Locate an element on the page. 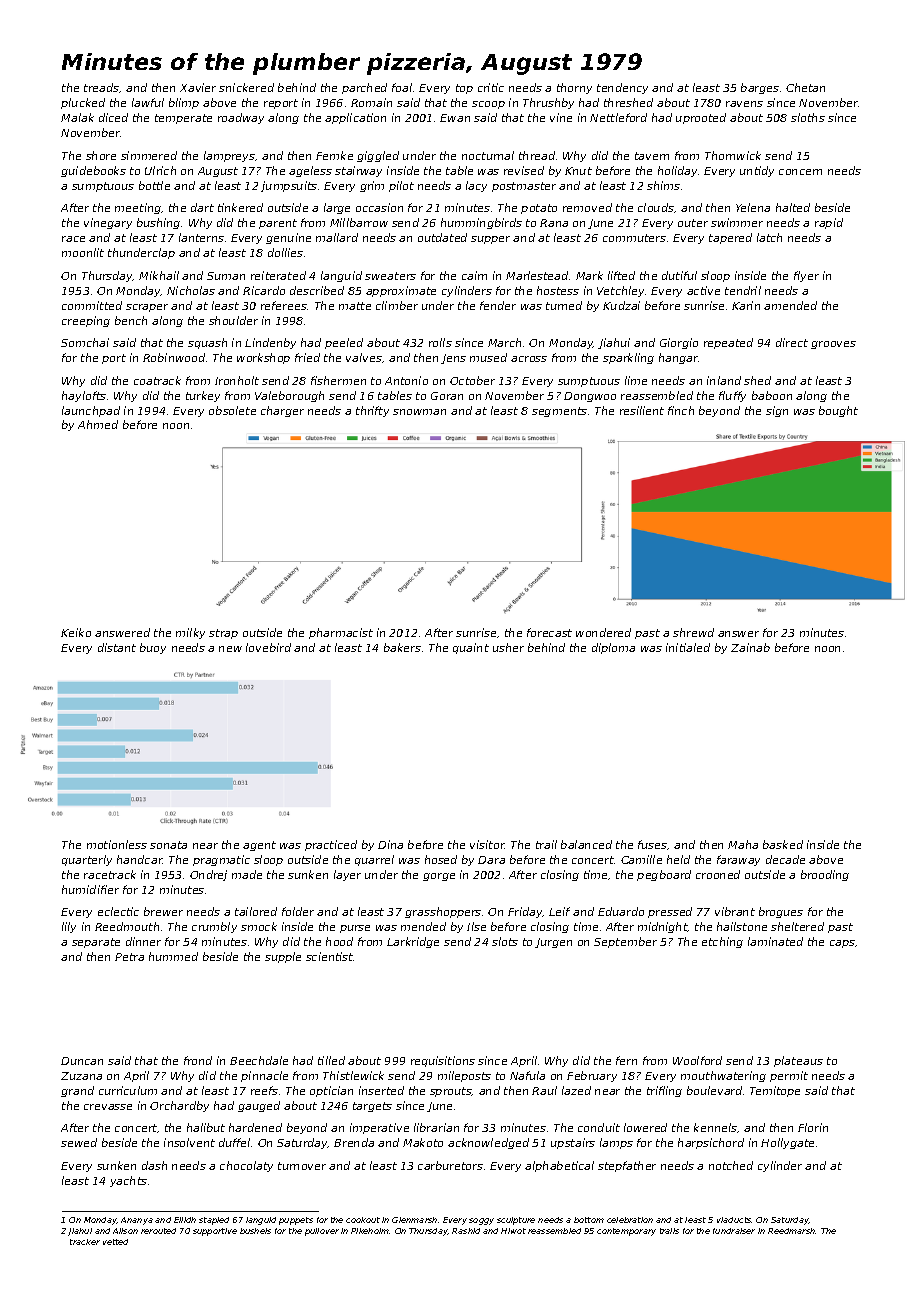  Ahmed is located at coordinates (98, 424).
